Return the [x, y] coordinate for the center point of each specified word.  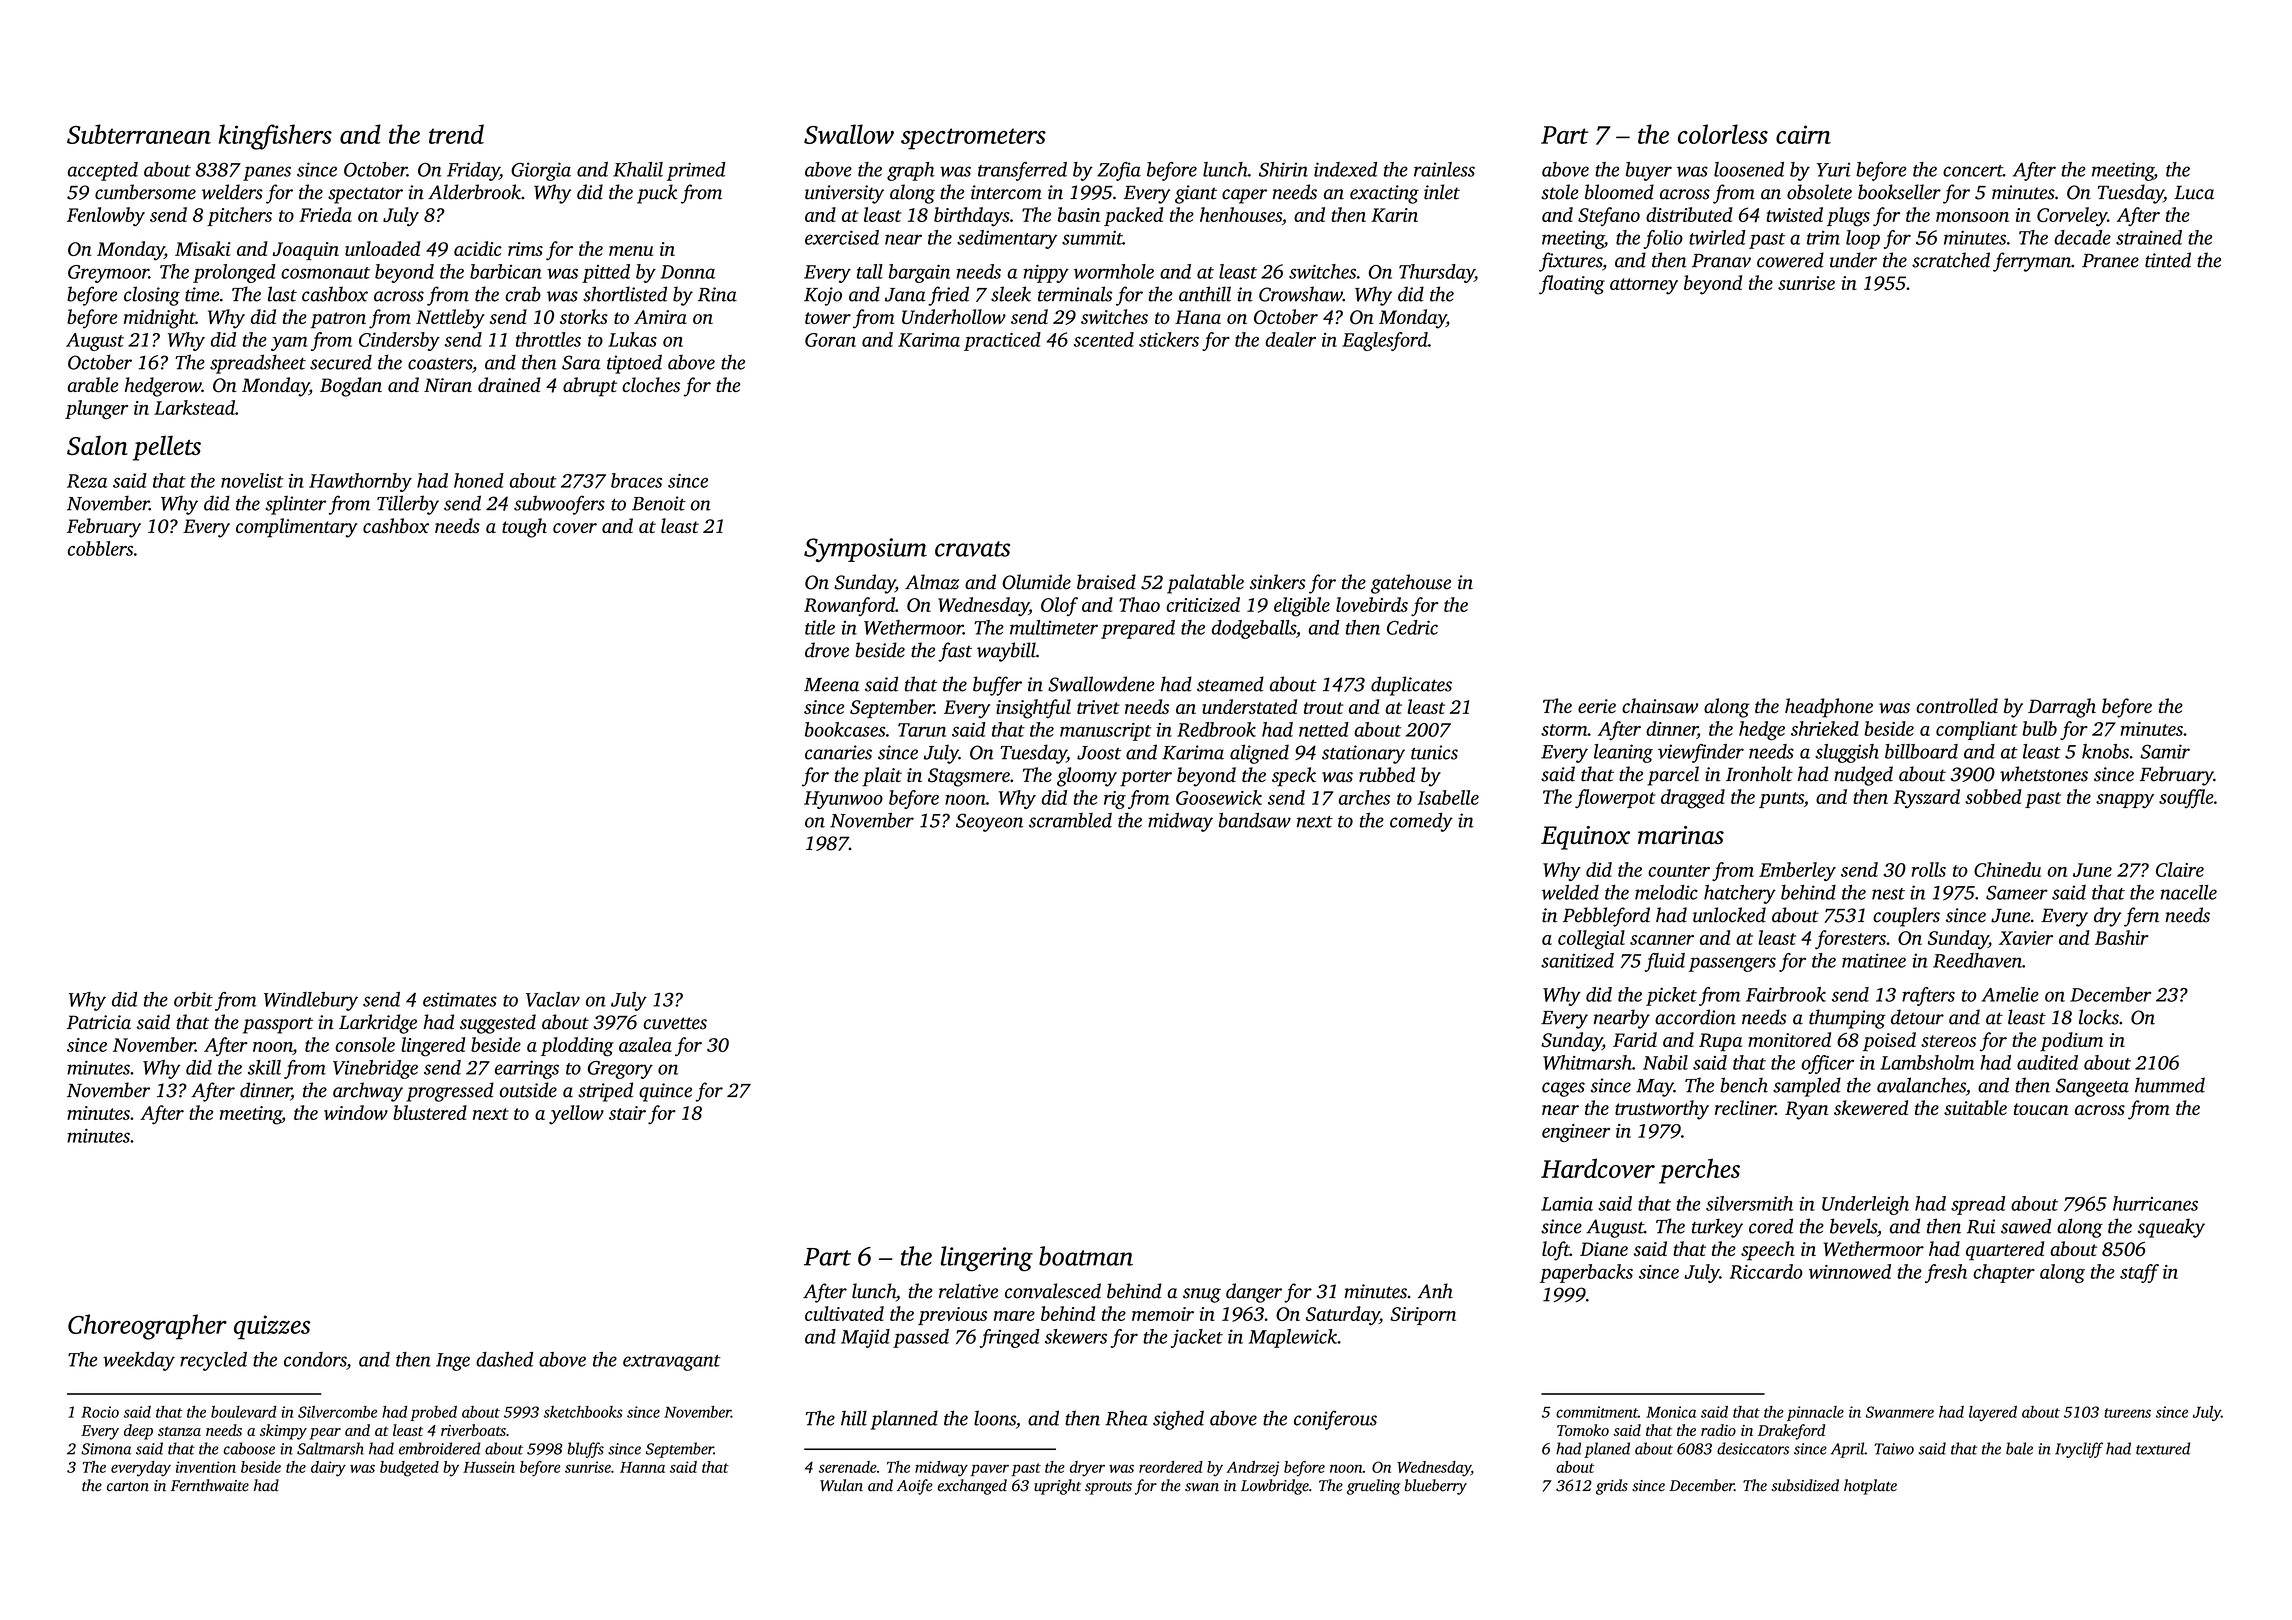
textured [2163, 1448]
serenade [848, 1467]
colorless [1723, 134]
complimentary [297, 528]
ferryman [2032, 262]
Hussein [489, 1467]
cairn [1803, 134]
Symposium [865, 550]
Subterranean [139, 134]
